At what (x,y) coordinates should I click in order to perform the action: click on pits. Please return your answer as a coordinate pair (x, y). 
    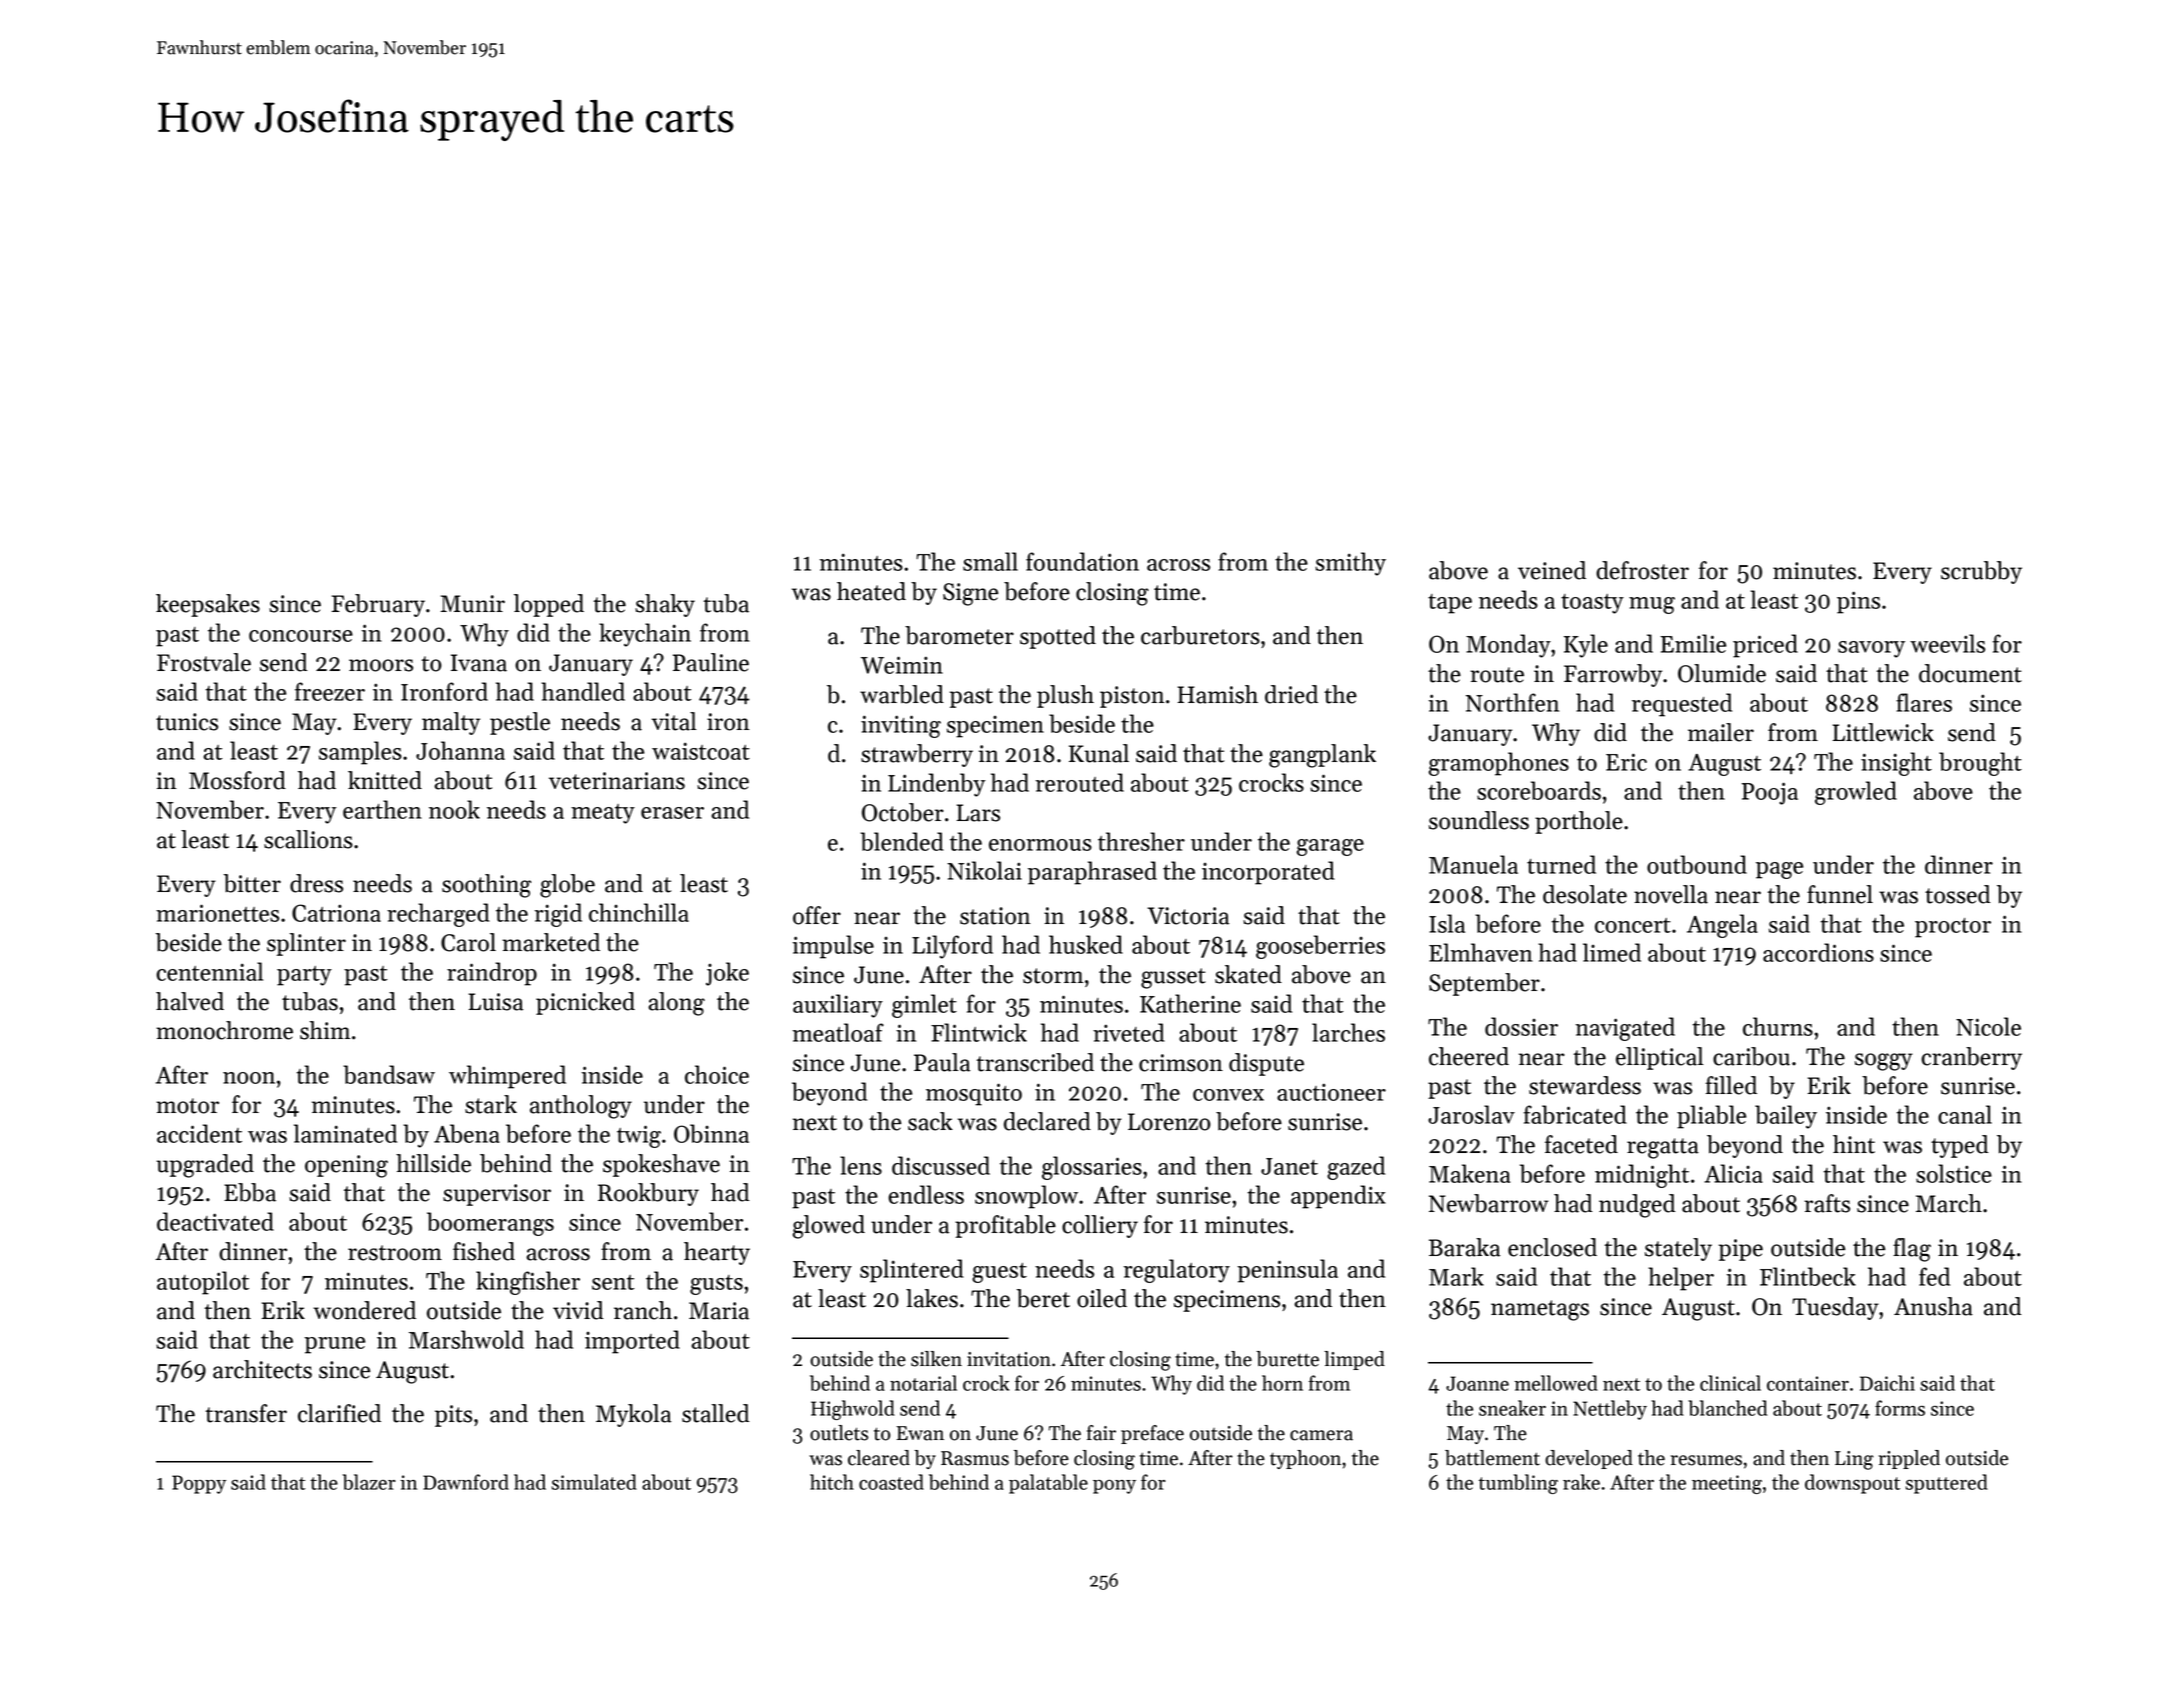
    Looking at the image, I should click on (453, 1416).
